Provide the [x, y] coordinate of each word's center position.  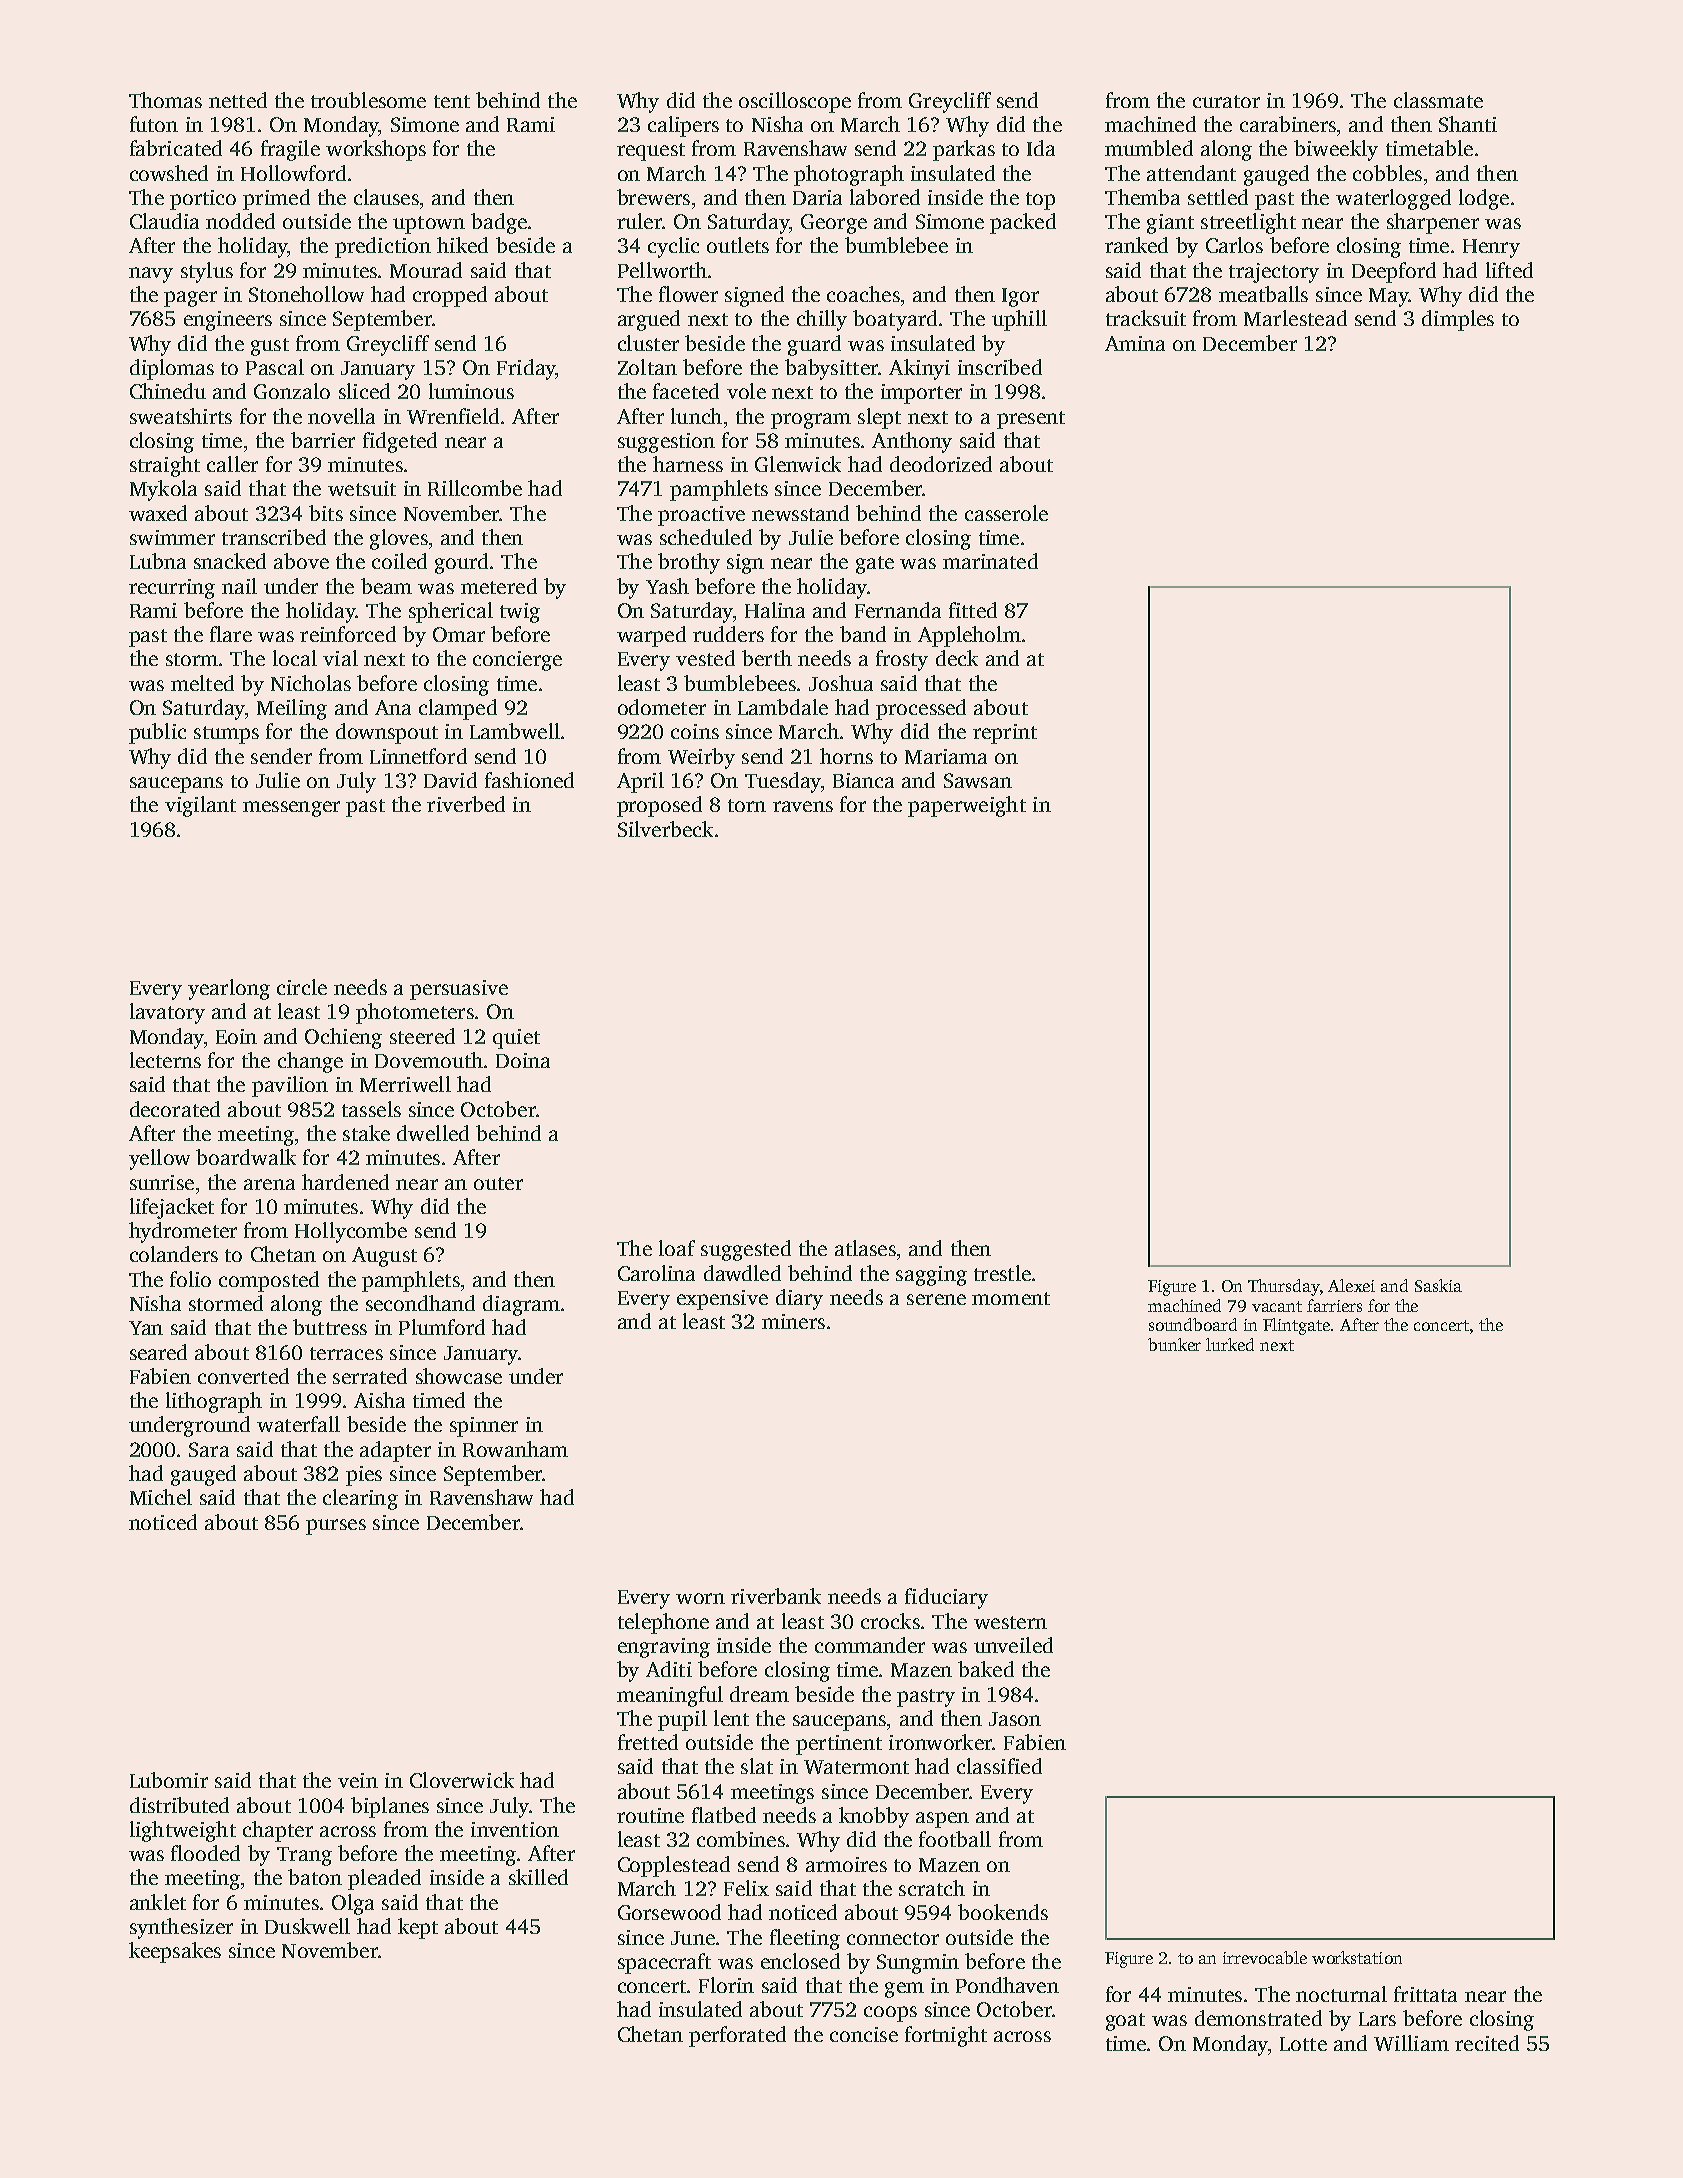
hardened [345, 1182]
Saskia [1438, 1285]
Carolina [656, 1273]
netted [238, 100]
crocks [890, 1621]
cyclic [673, 247]
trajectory [1274, 273]
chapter [278, 1831]
